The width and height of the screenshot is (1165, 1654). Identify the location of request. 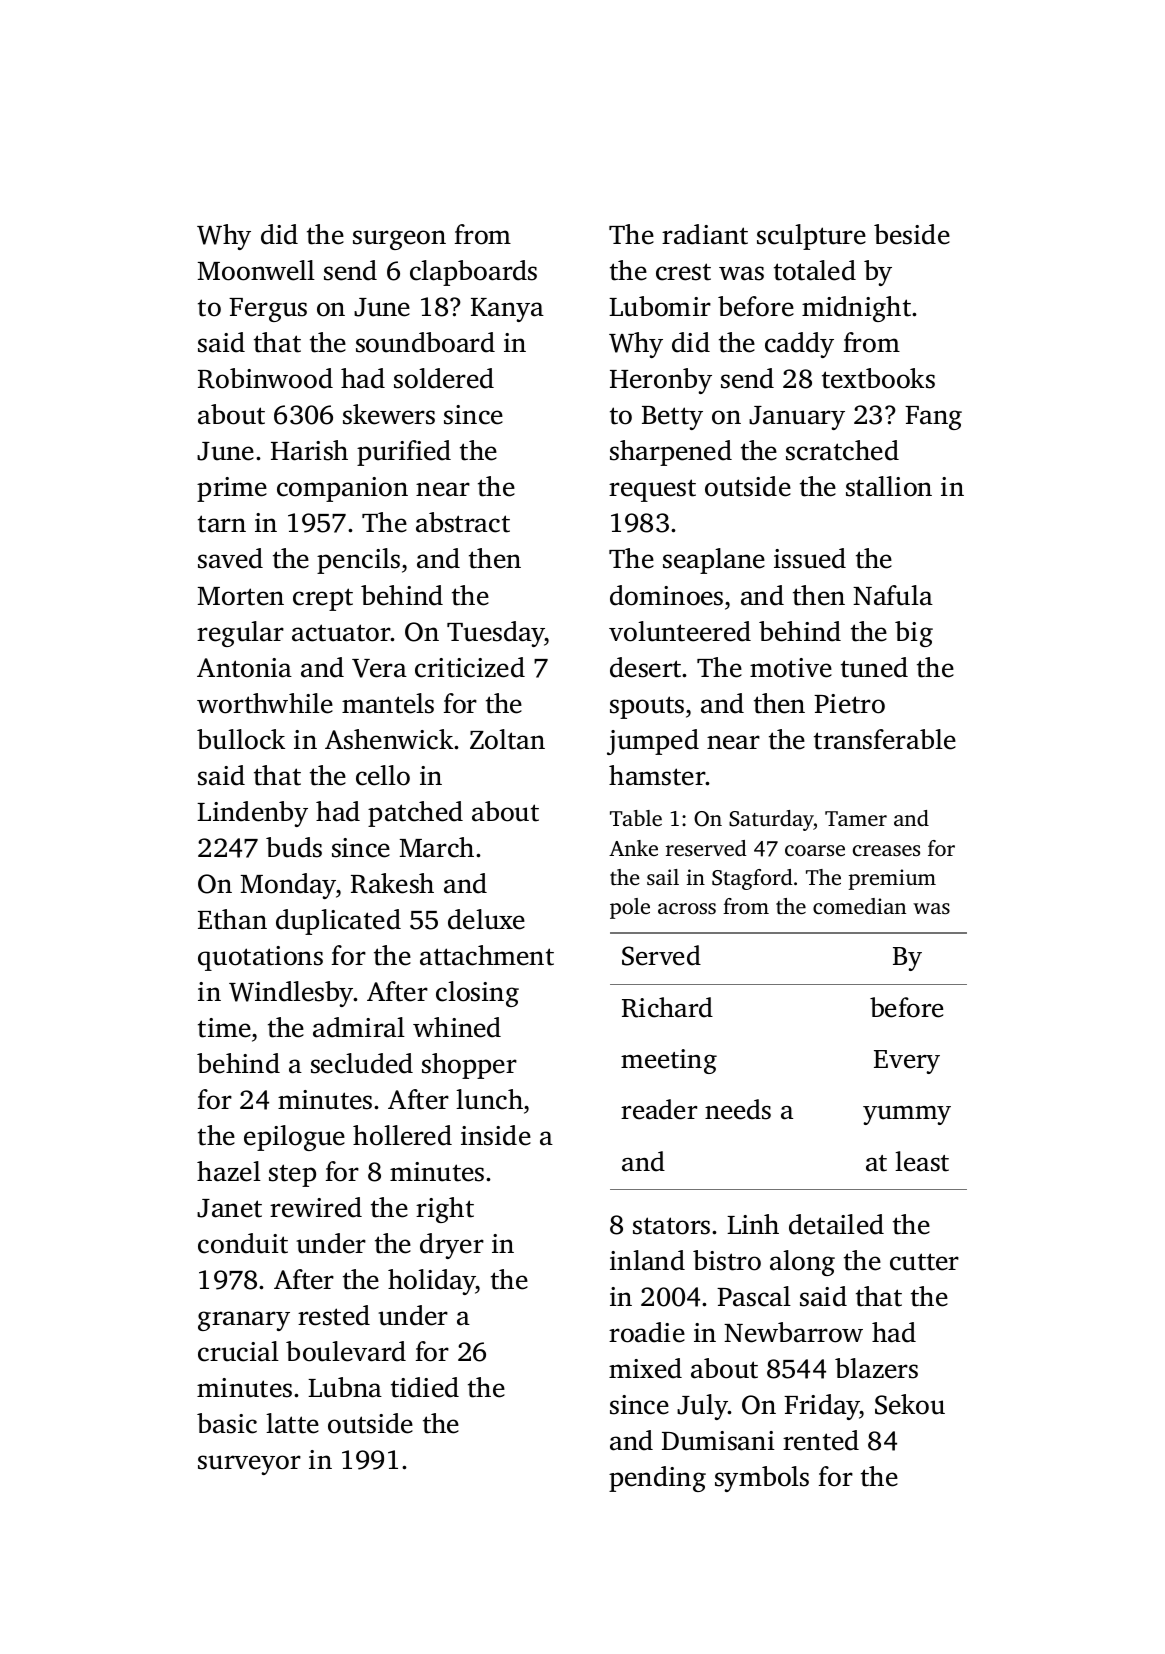
(652, 490).
